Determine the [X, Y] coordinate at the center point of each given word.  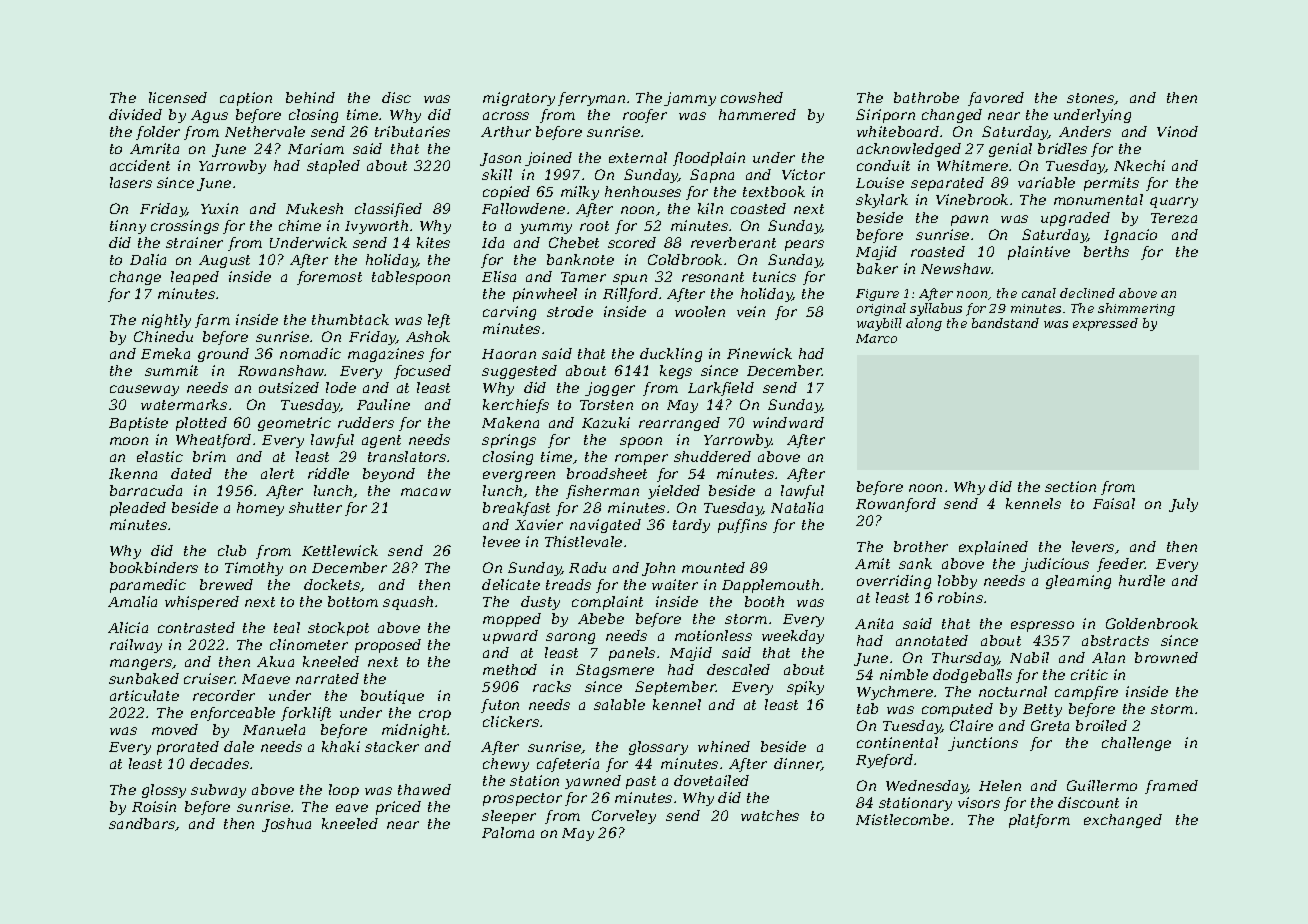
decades [219, 763]
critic [1089, 674]
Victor [803, 174]
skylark [882, 201]
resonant [713, 277]
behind [310, 97]
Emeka [165, 353]
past [641, 782]
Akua [275, 661]
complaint [607, 603]
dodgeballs [972, 676]
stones [1091, 99]
